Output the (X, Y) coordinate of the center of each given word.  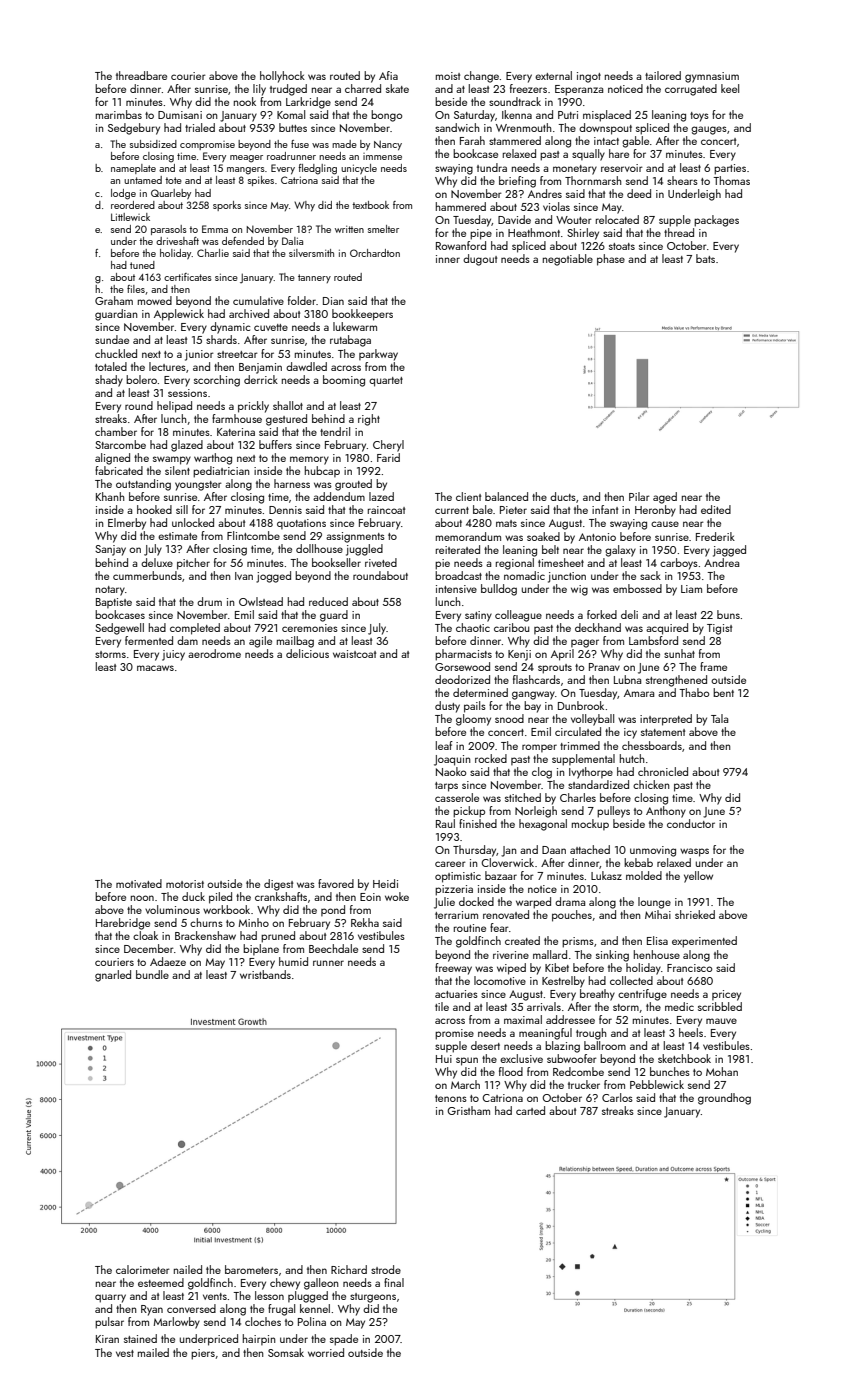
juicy (173, 655)
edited (716, 509)
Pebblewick (657, 1084)
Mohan (722, 1071)
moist (448, 76)
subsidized (153, 144)
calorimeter (143, 1269)
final (394, 1282)
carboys (679, 564)
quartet (386, 382)
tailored (663, 75)
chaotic (473, 627)
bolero (141, 379)
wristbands (265, 974)
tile (442, 1006)
